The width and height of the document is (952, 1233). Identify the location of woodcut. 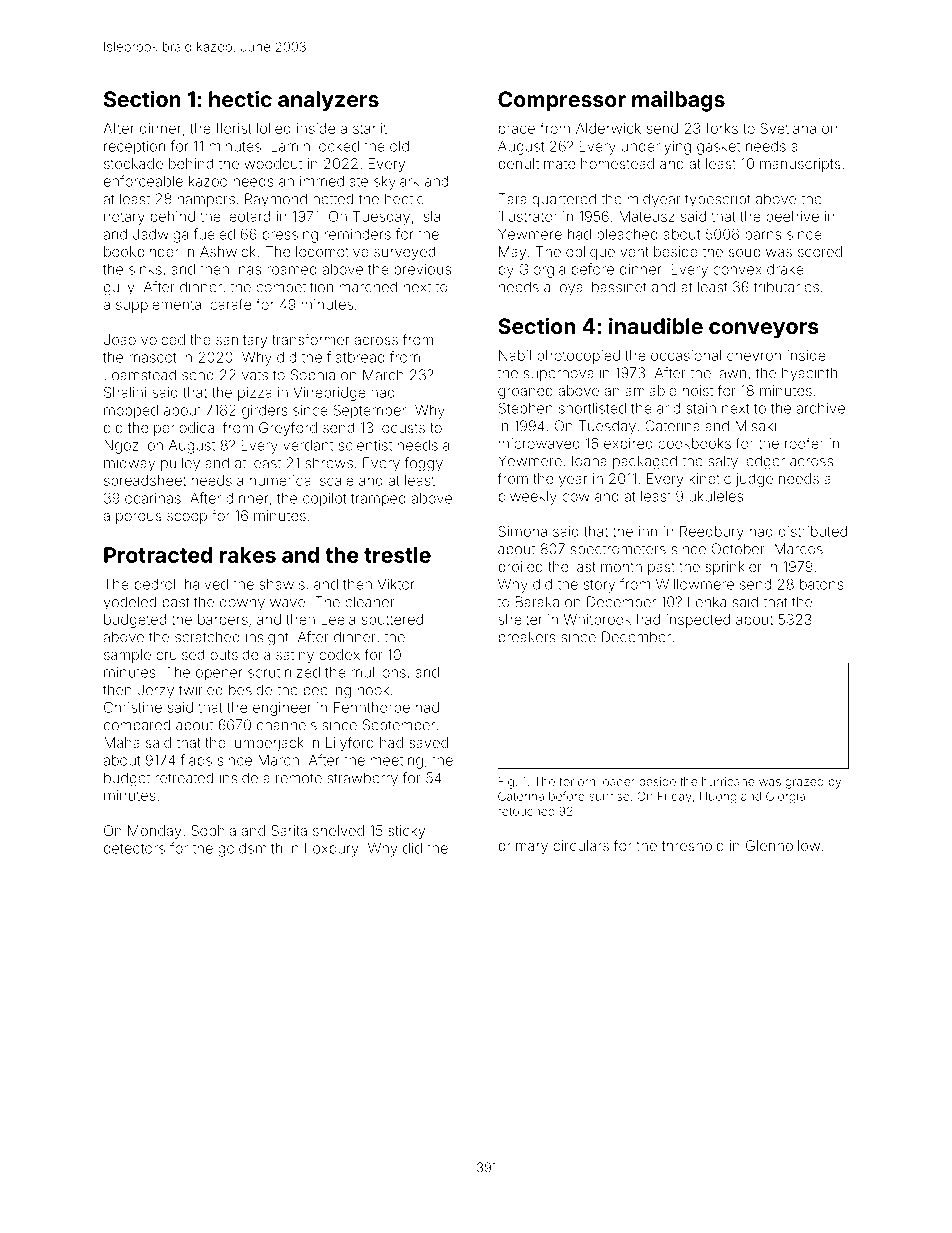
(273, 163).
